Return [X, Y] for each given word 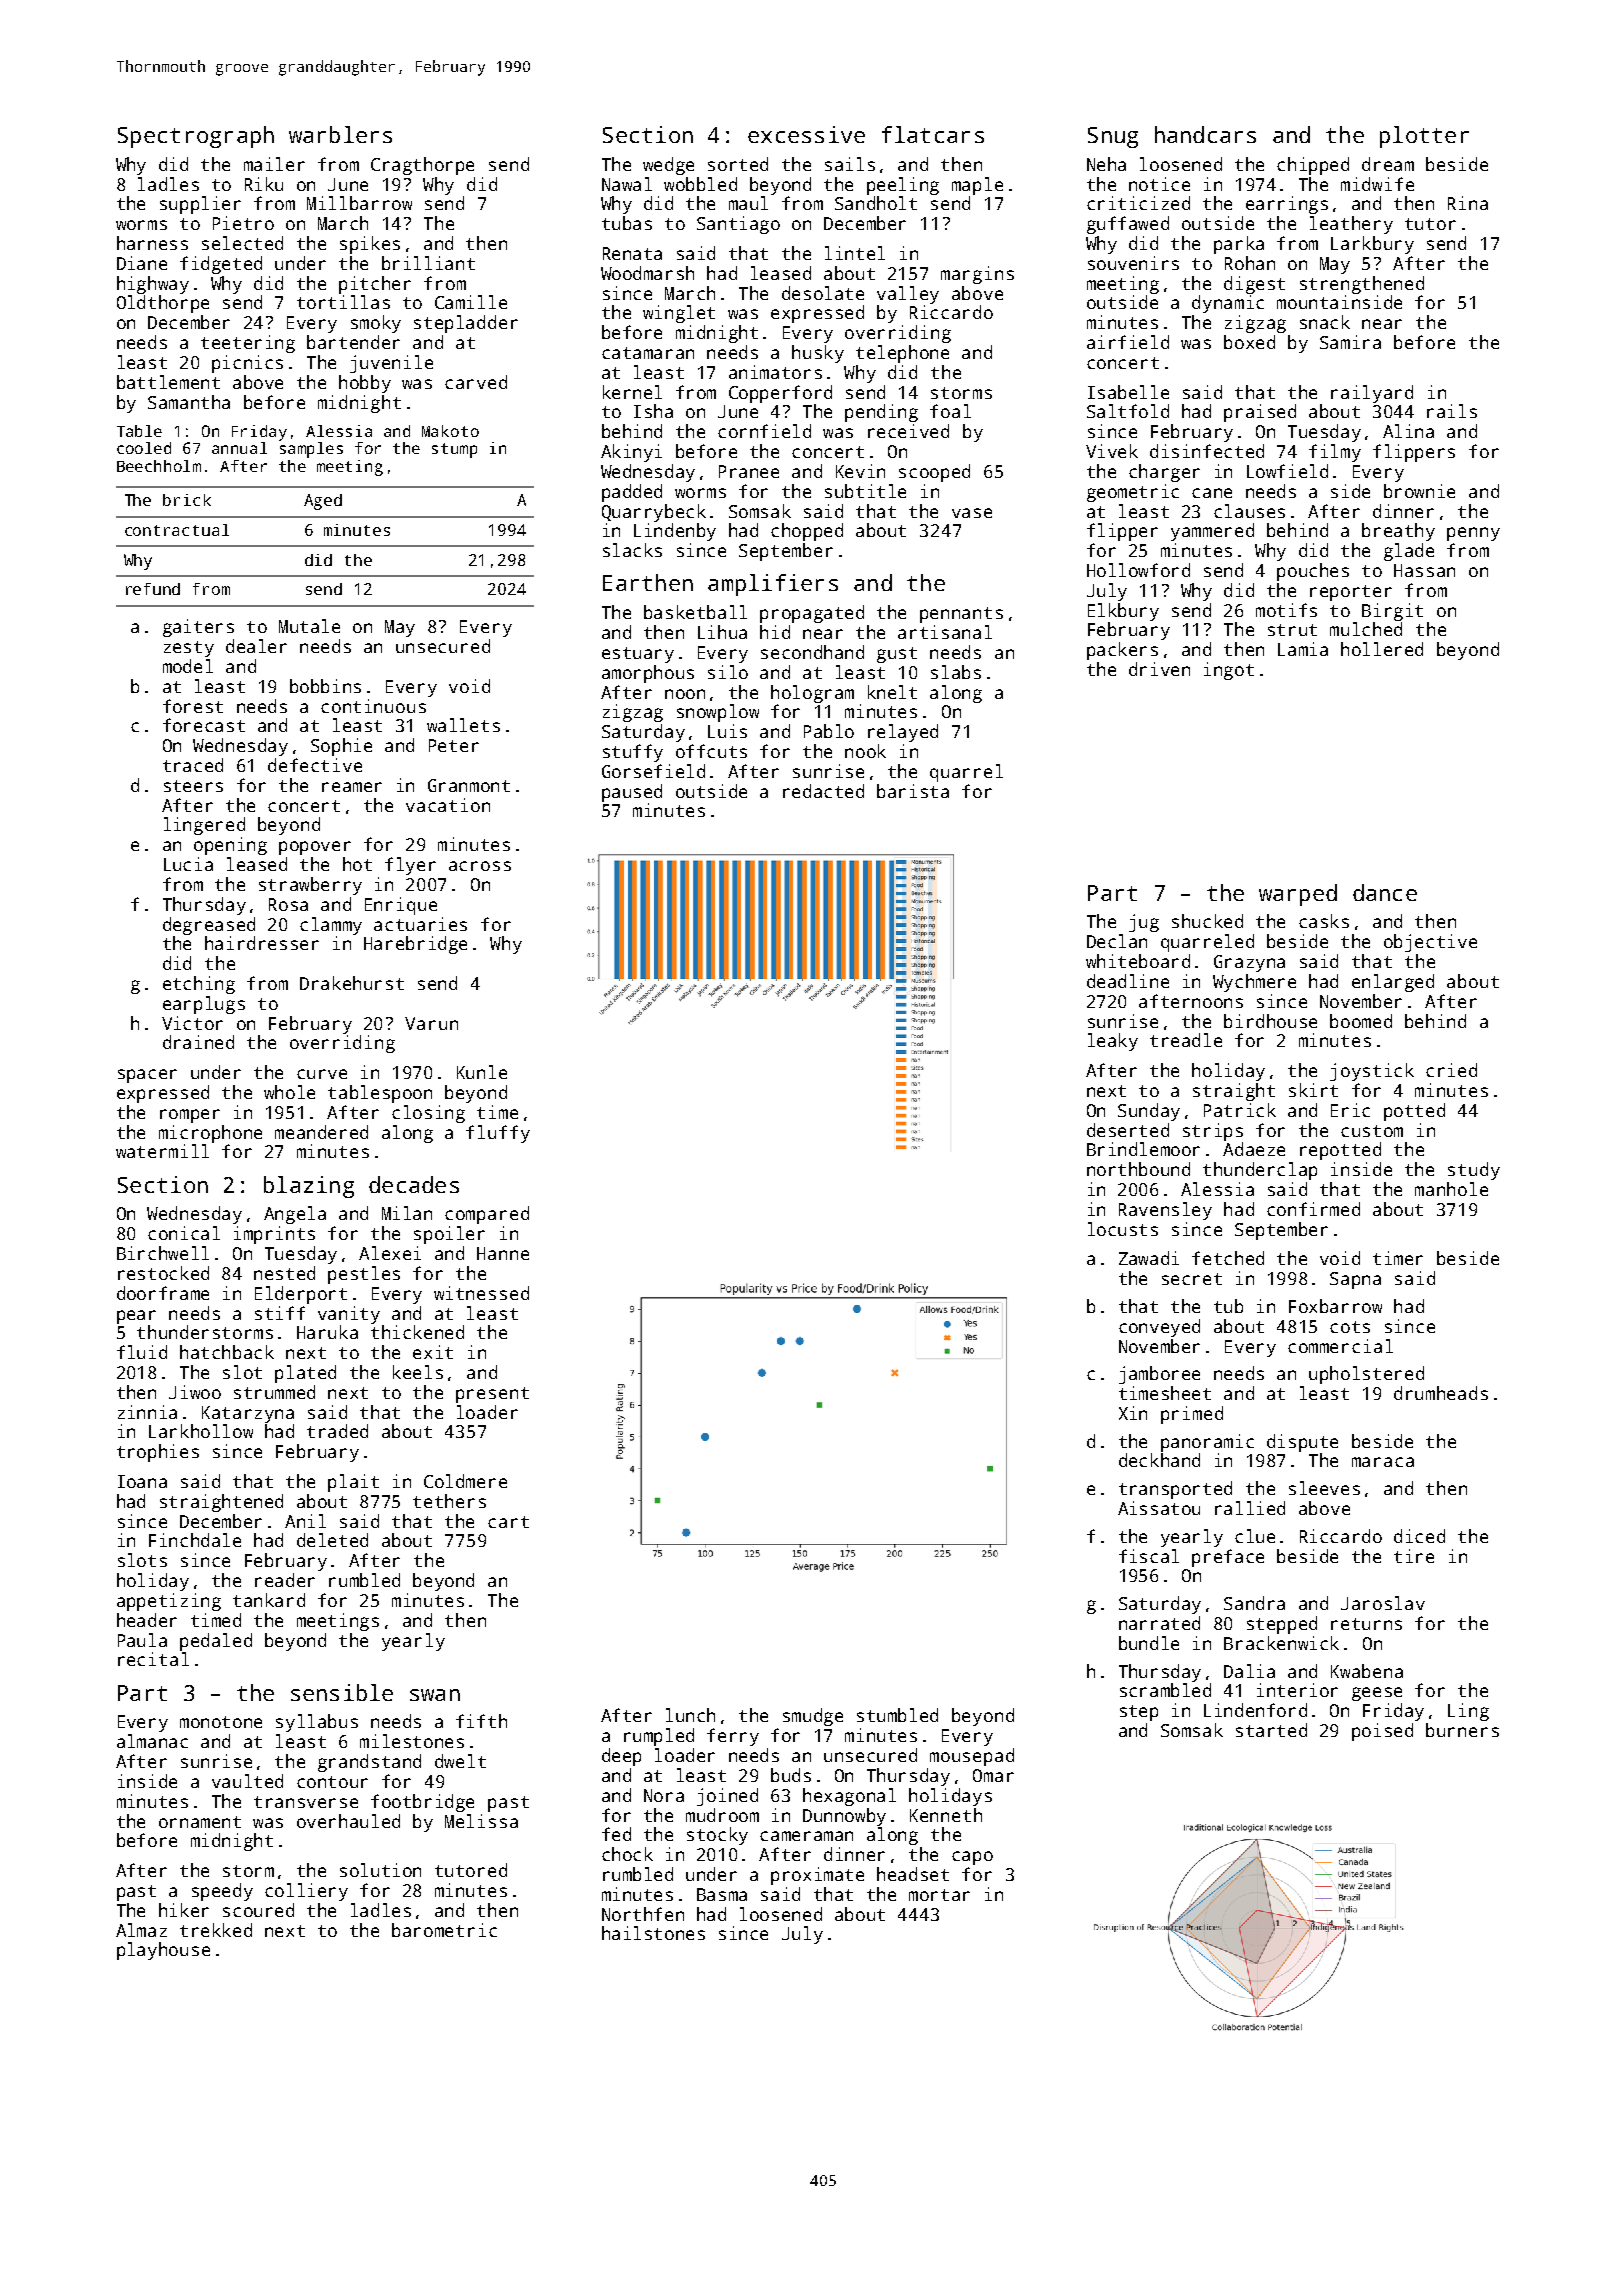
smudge [813, 1717]
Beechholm [159, 466]
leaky [1113, 1042]
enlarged [1393, 983]
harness [152, 243]
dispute [1302, 1443]
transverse [306, 1802]
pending [881, 413]
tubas [627, 223]
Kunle [482, 1072]
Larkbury [1372, 245]
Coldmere [465, 1481]
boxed [1249, 342]
